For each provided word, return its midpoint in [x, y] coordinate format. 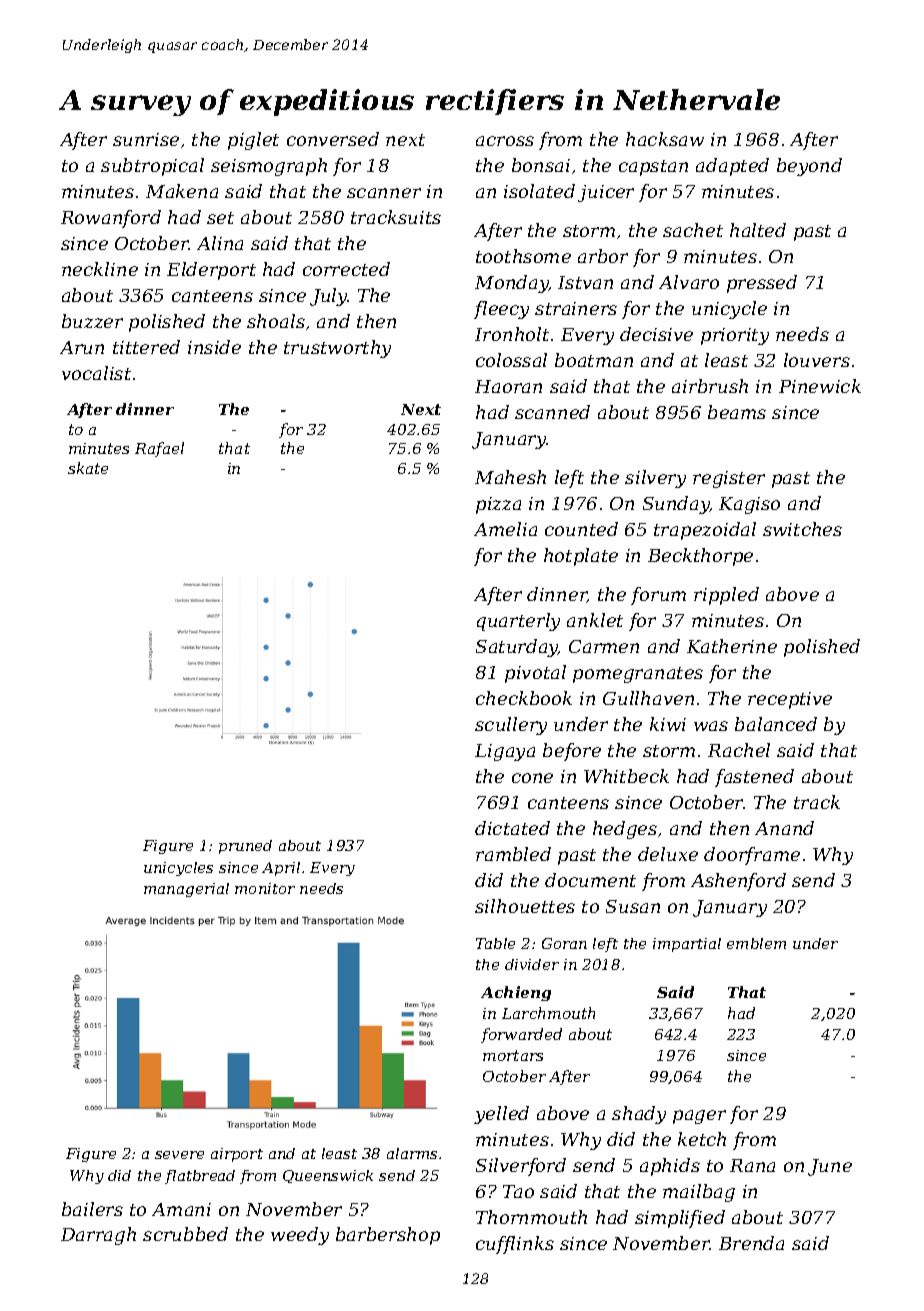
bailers [92, 1209]
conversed [333, 139]
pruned [245, 847]
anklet [595, 620]
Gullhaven [648, 698]
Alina [220, 243]
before [572, 752]
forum [658, 596]
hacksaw [665, 139]
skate [88, 468]
